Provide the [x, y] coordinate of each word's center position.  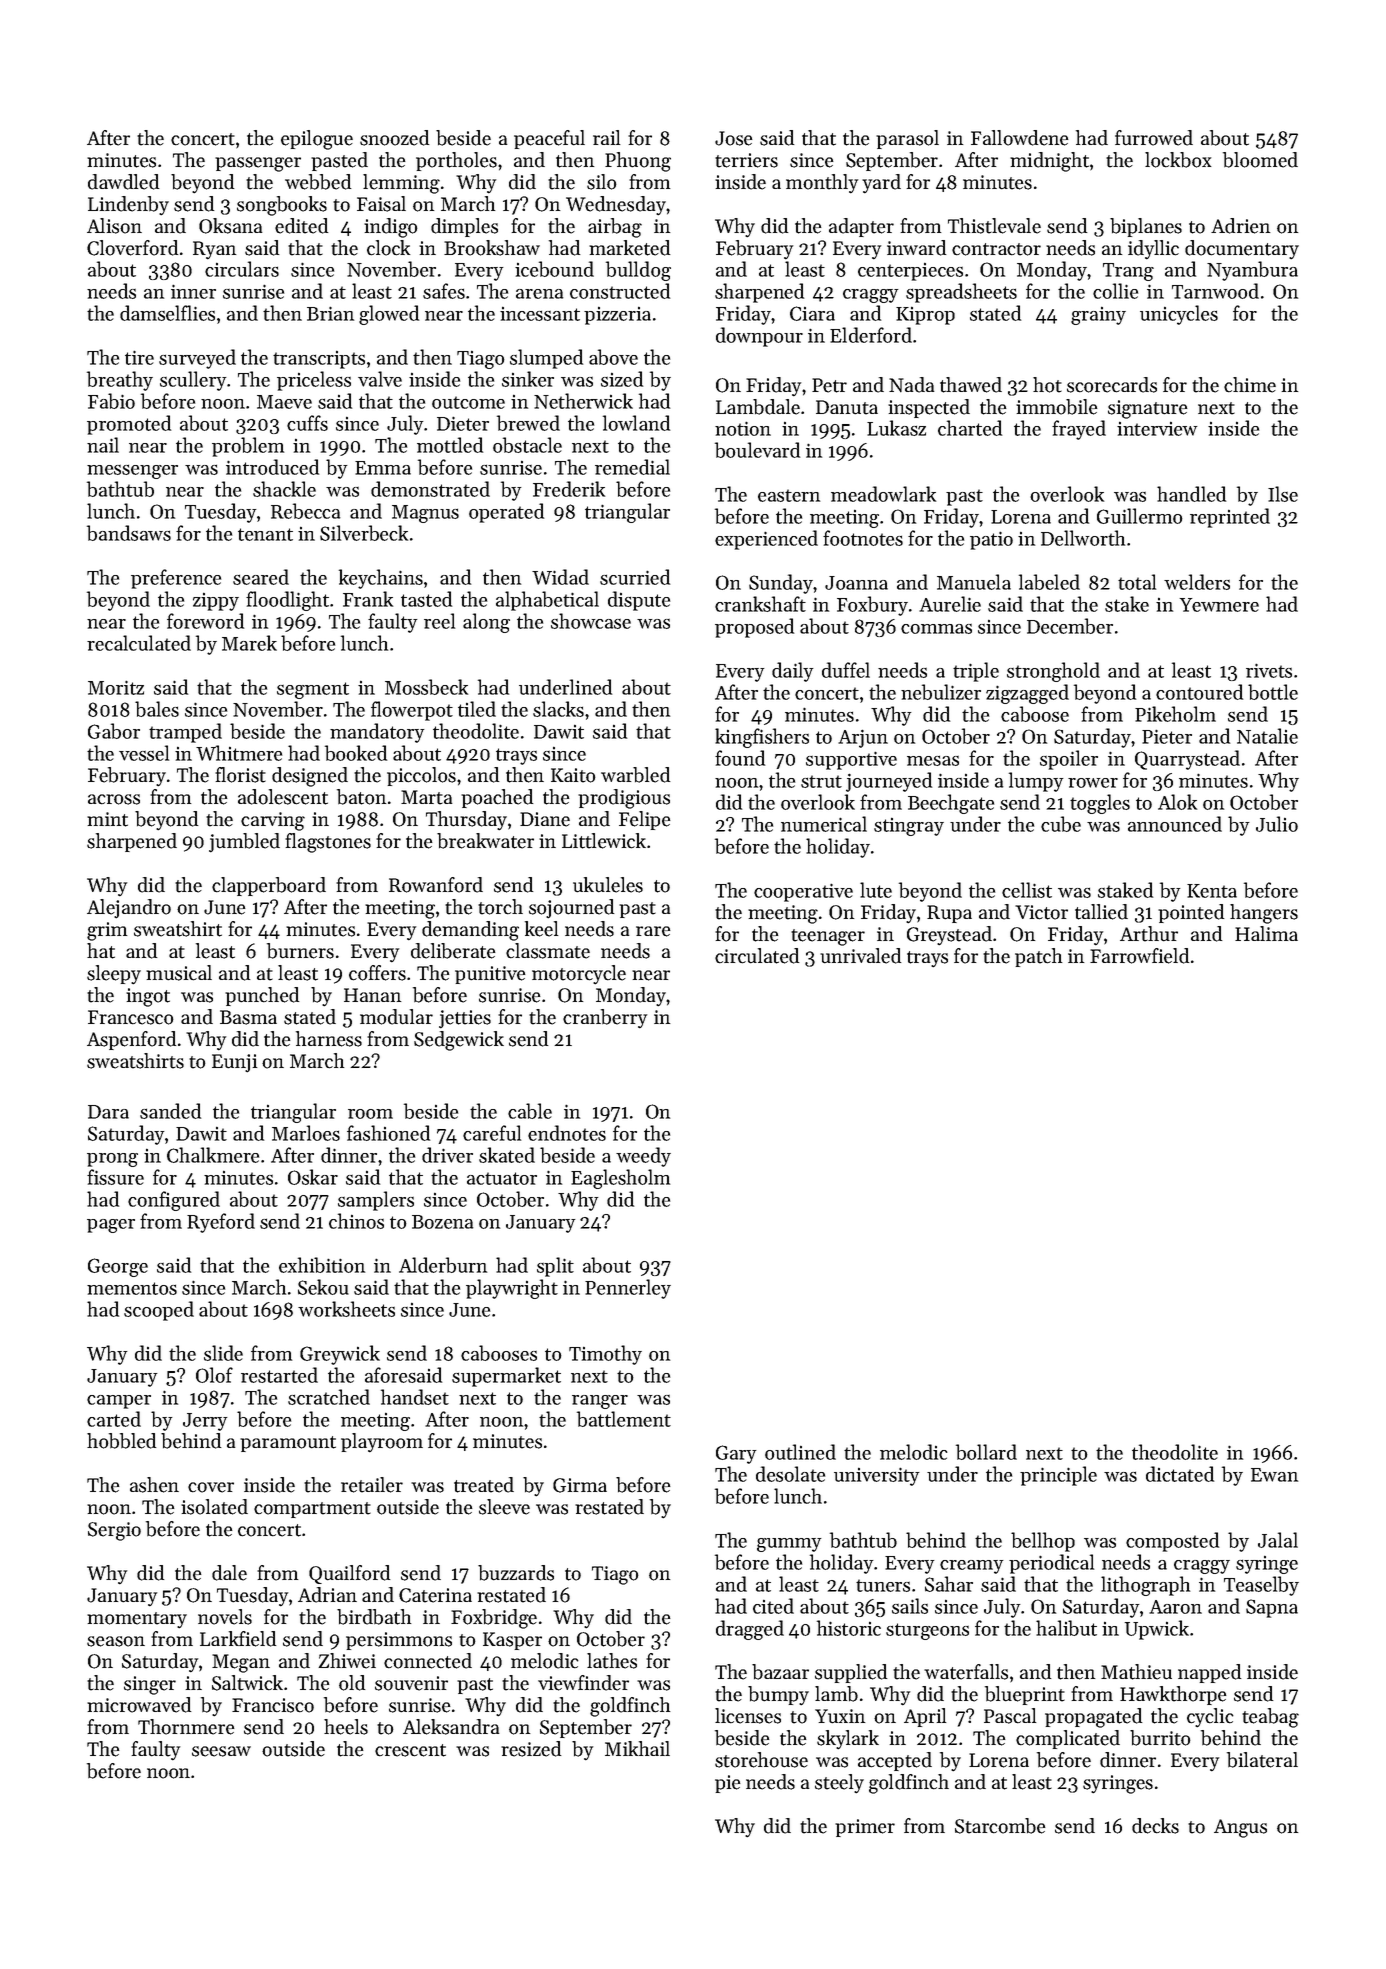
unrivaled [860, 956]
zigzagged [1027, 694]
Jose [733, 138]
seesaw [221, 1751]
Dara [108, 1112]
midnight [1049, 162]
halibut [1066, 1628]
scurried [635, 577]
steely [839, 1784]
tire [139, 357]
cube [1061, 824]
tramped [185, 733]
